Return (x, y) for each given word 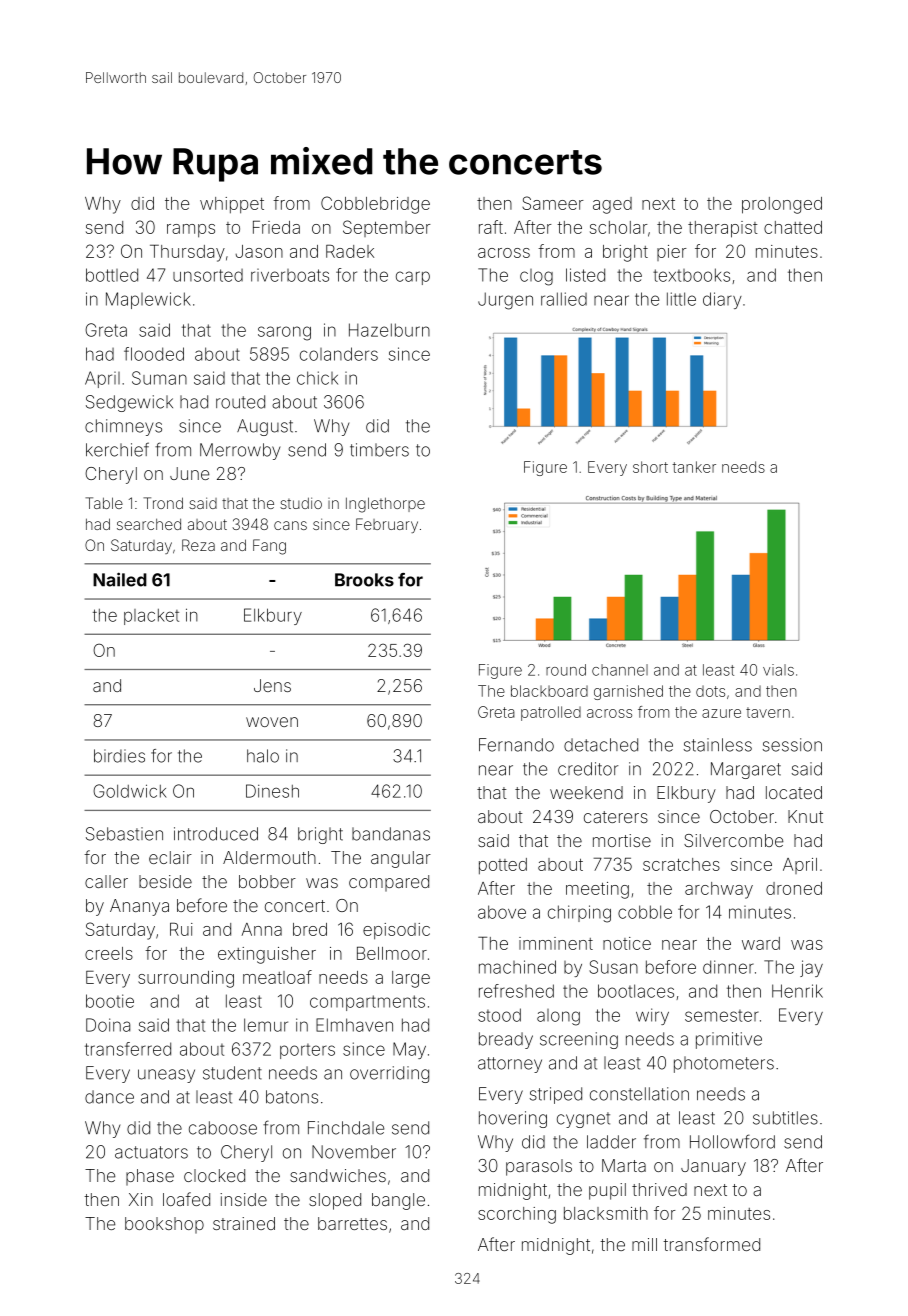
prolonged (782, 205)
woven (272, 722)
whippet (232, 205)
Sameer (553, 203)
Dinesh (272, 791)
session (792, 745)
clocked (214, 1175)
